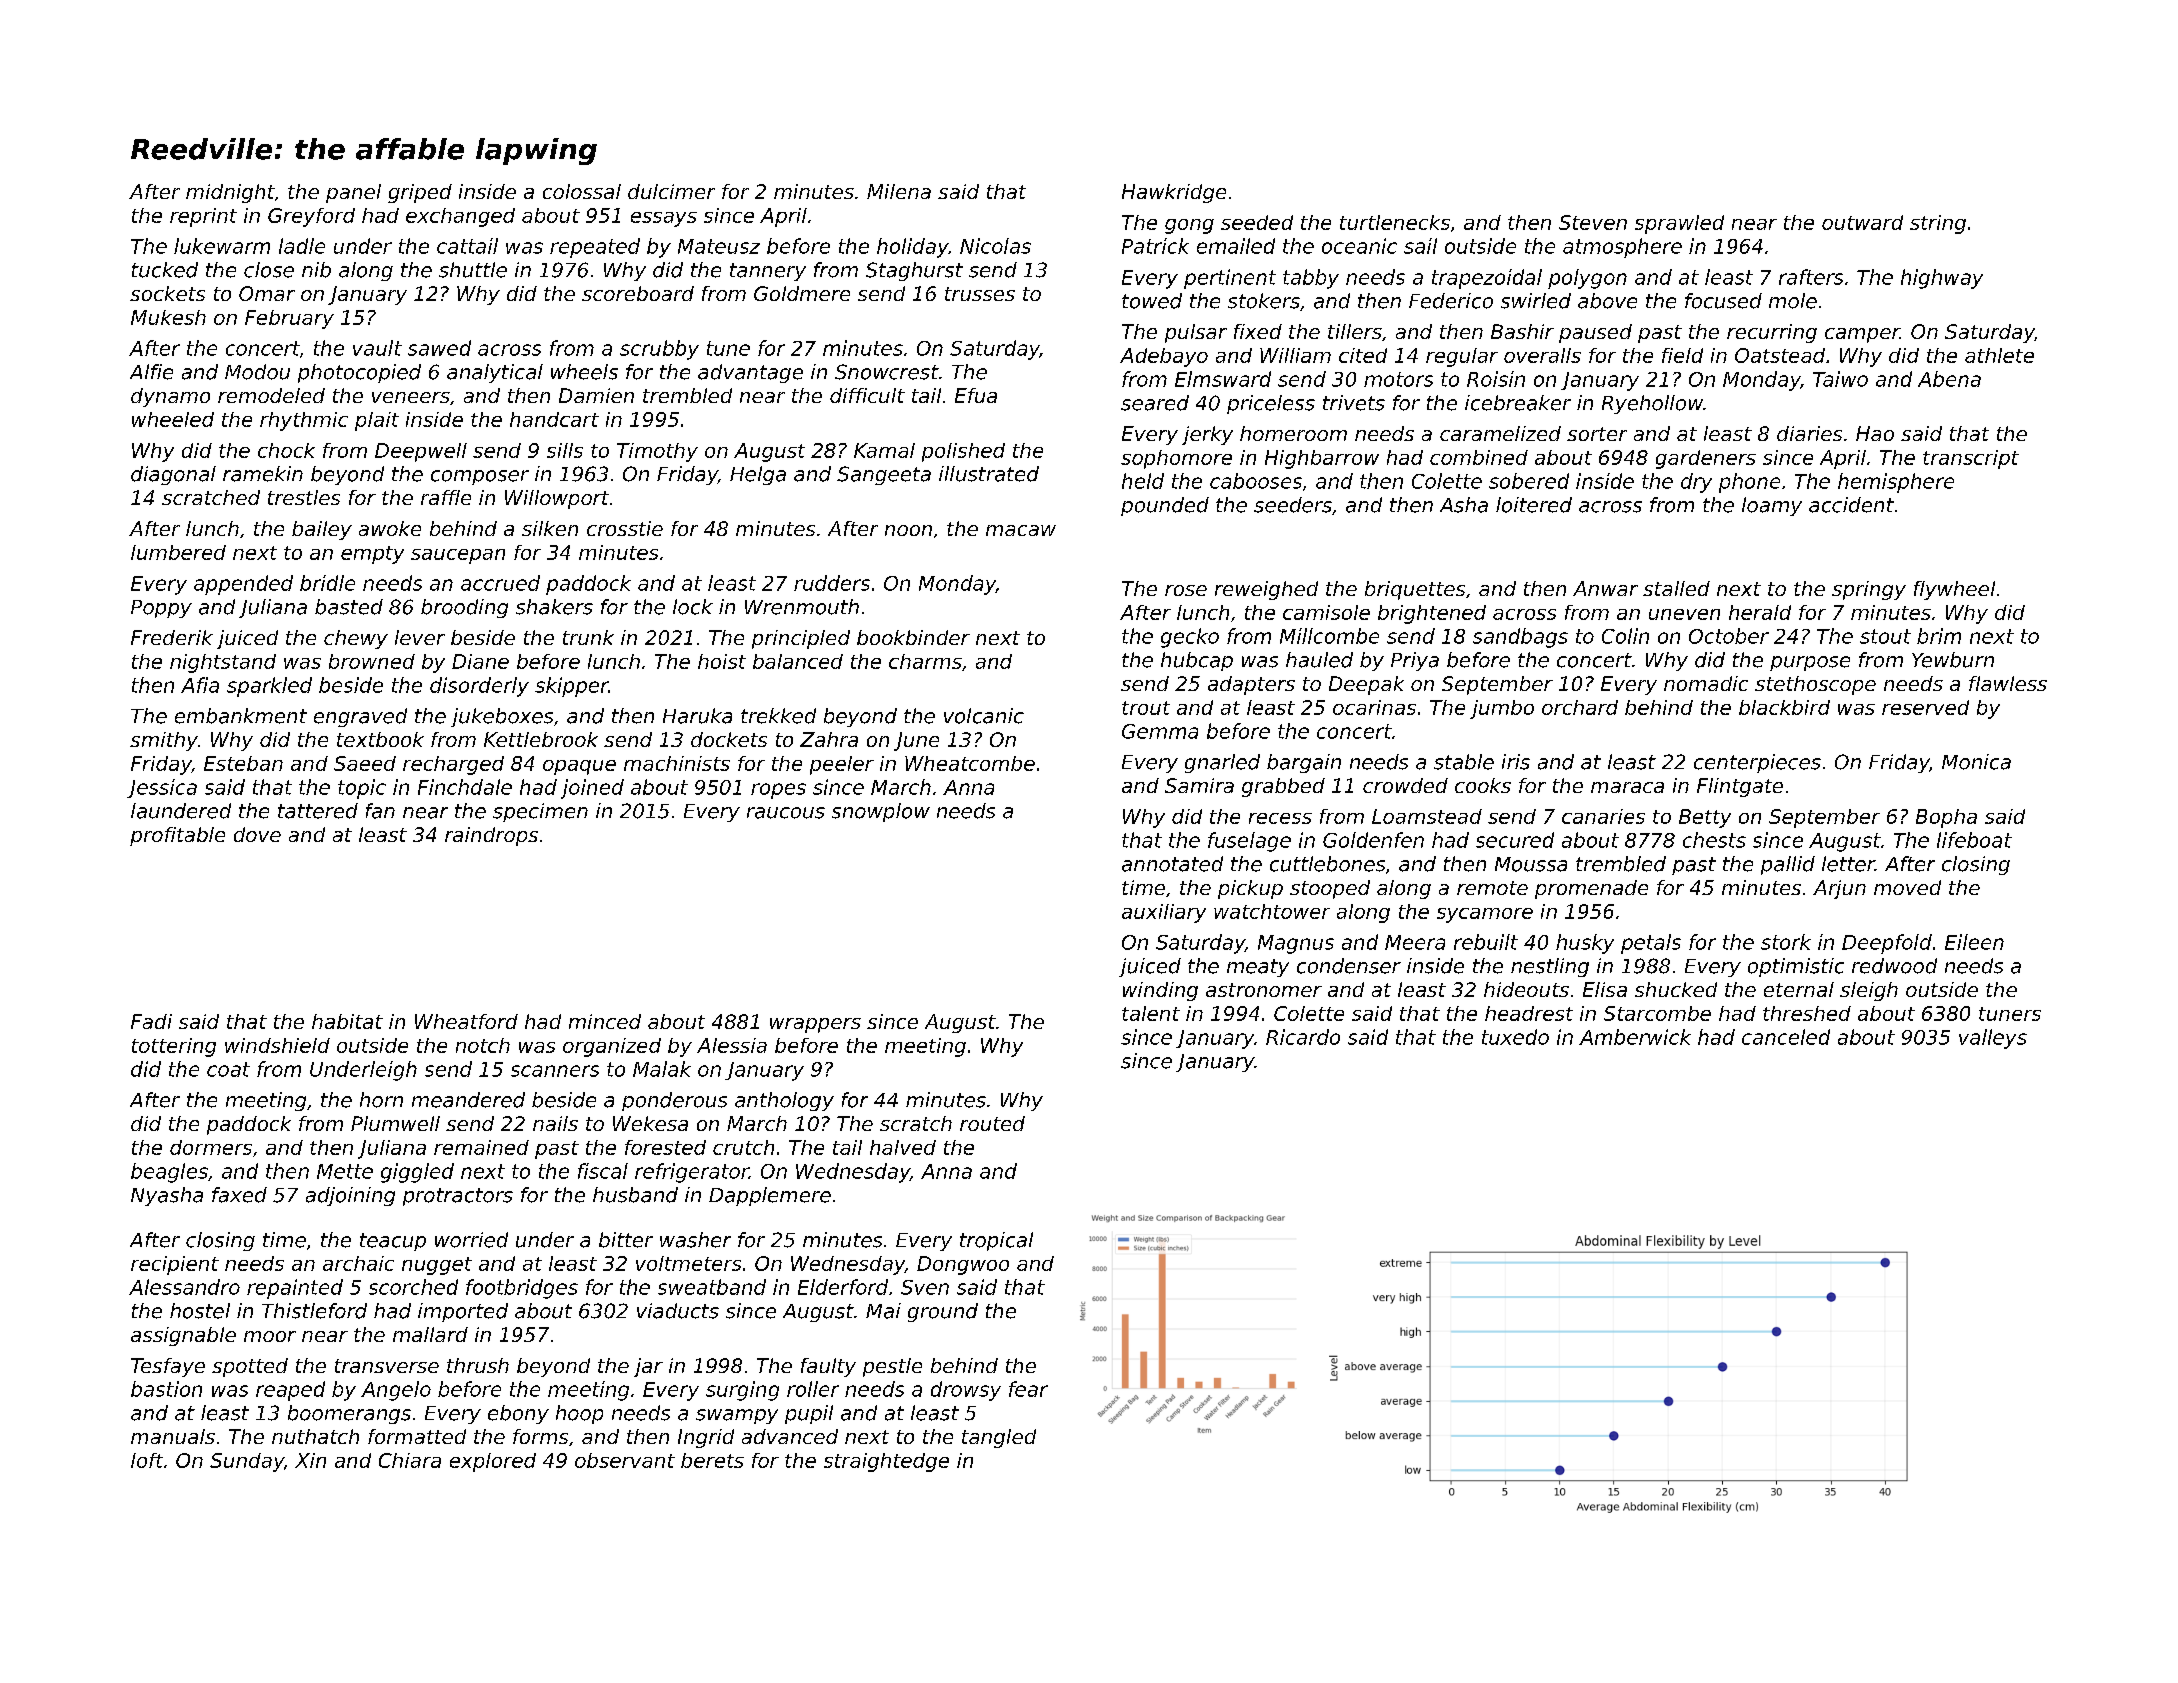  I want to click on fiscal, so click(603, 1171).
